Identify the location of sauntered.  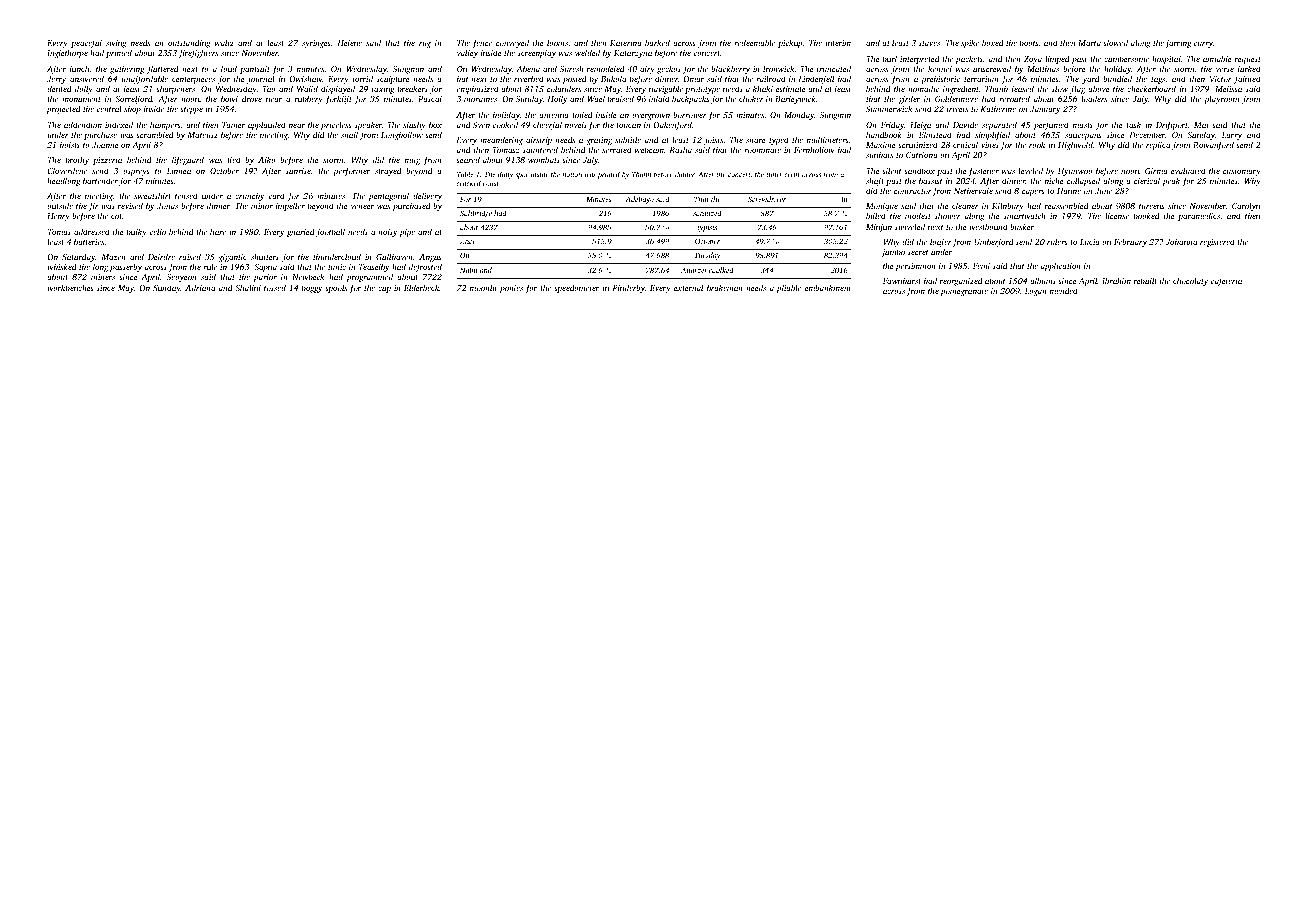
(540, 149).
